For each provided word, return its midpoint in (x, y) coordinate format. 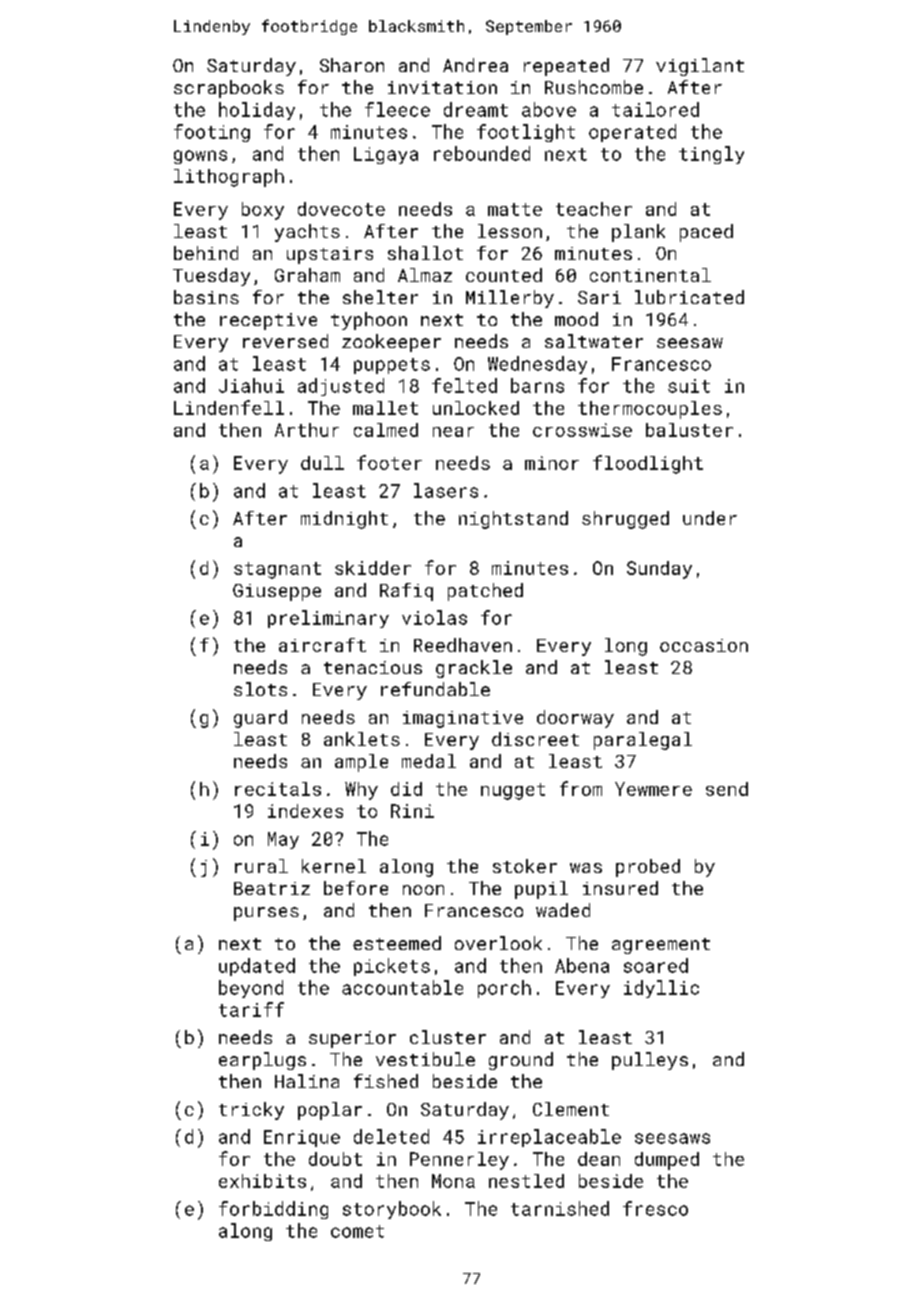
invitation (442, 87)
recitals (278, 789)
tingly (711, 155)
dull (322, 463)
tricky (251, 1111)
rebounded (482, 153)
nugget (513, 791)
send (727, 789)
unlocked (476, 408)
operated (632, 133)
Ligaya (386, 155)
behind (206, 253)
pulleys (650, 1061)
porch (504, 989)
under (710, 518)
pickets (392, 967)
